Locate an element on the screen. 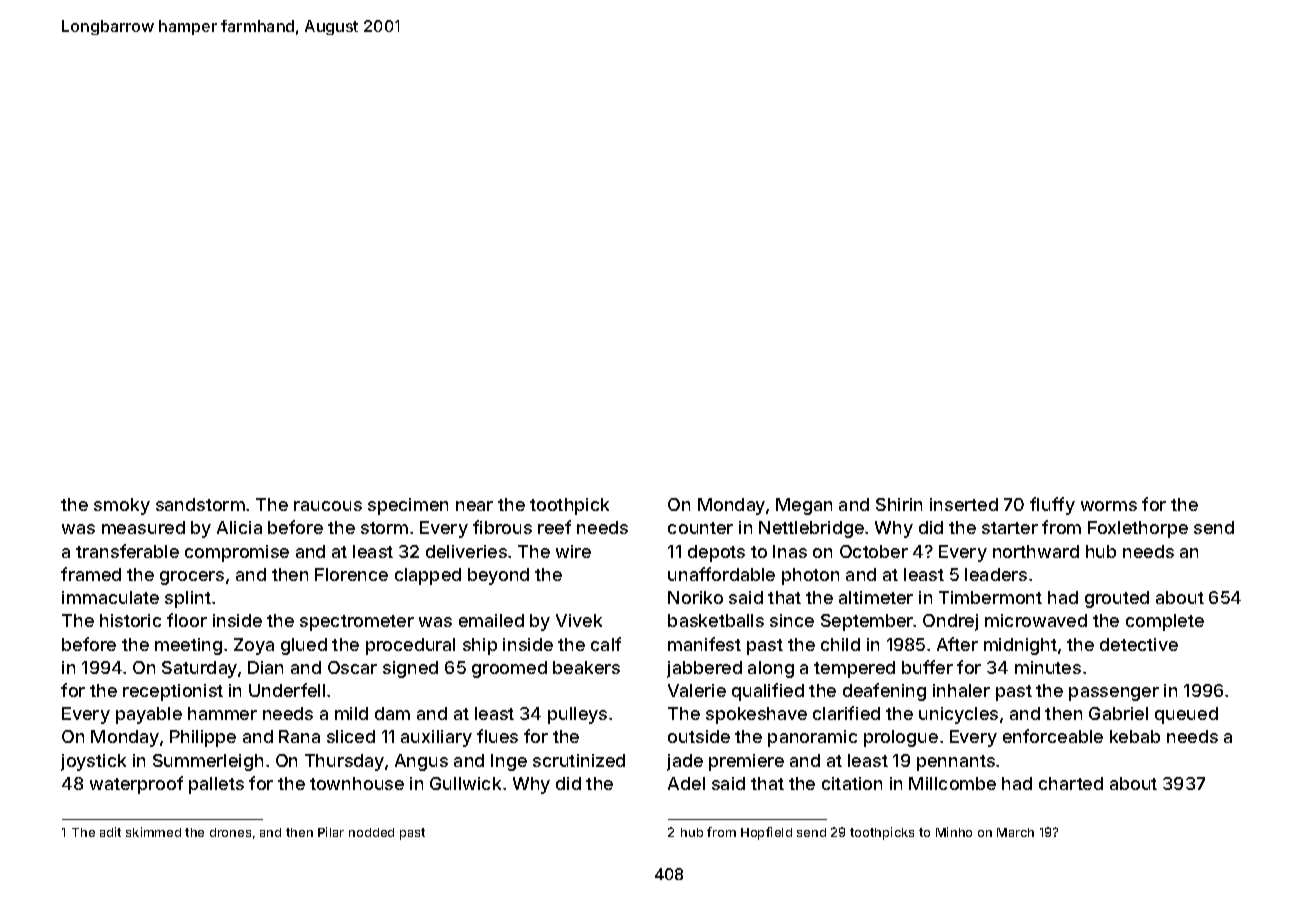 This screenshot has height=924, width=1308. Saturday is located at coordinates (199, 669).
